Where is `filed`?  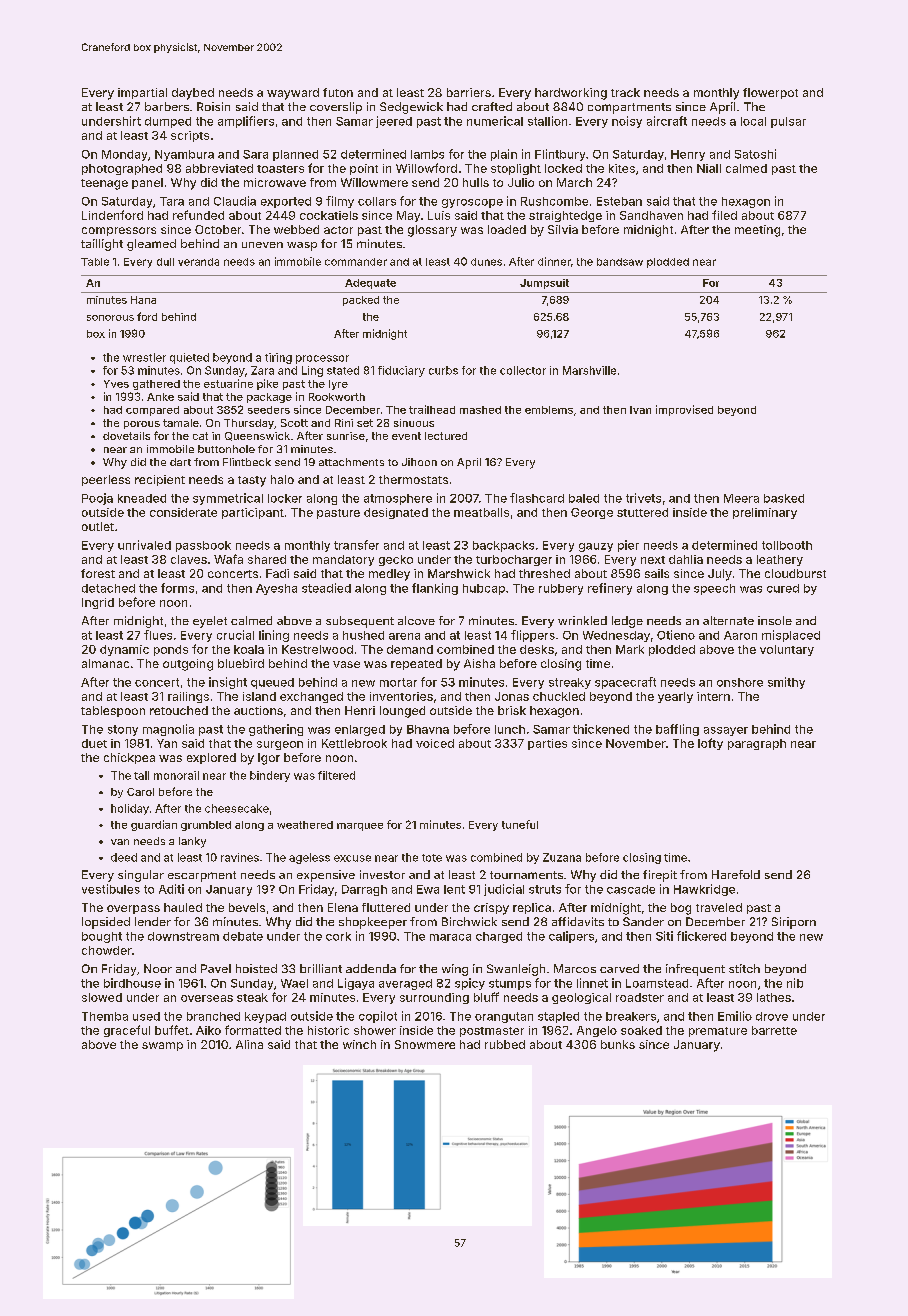
filed is located at coordinates (724, 215).
